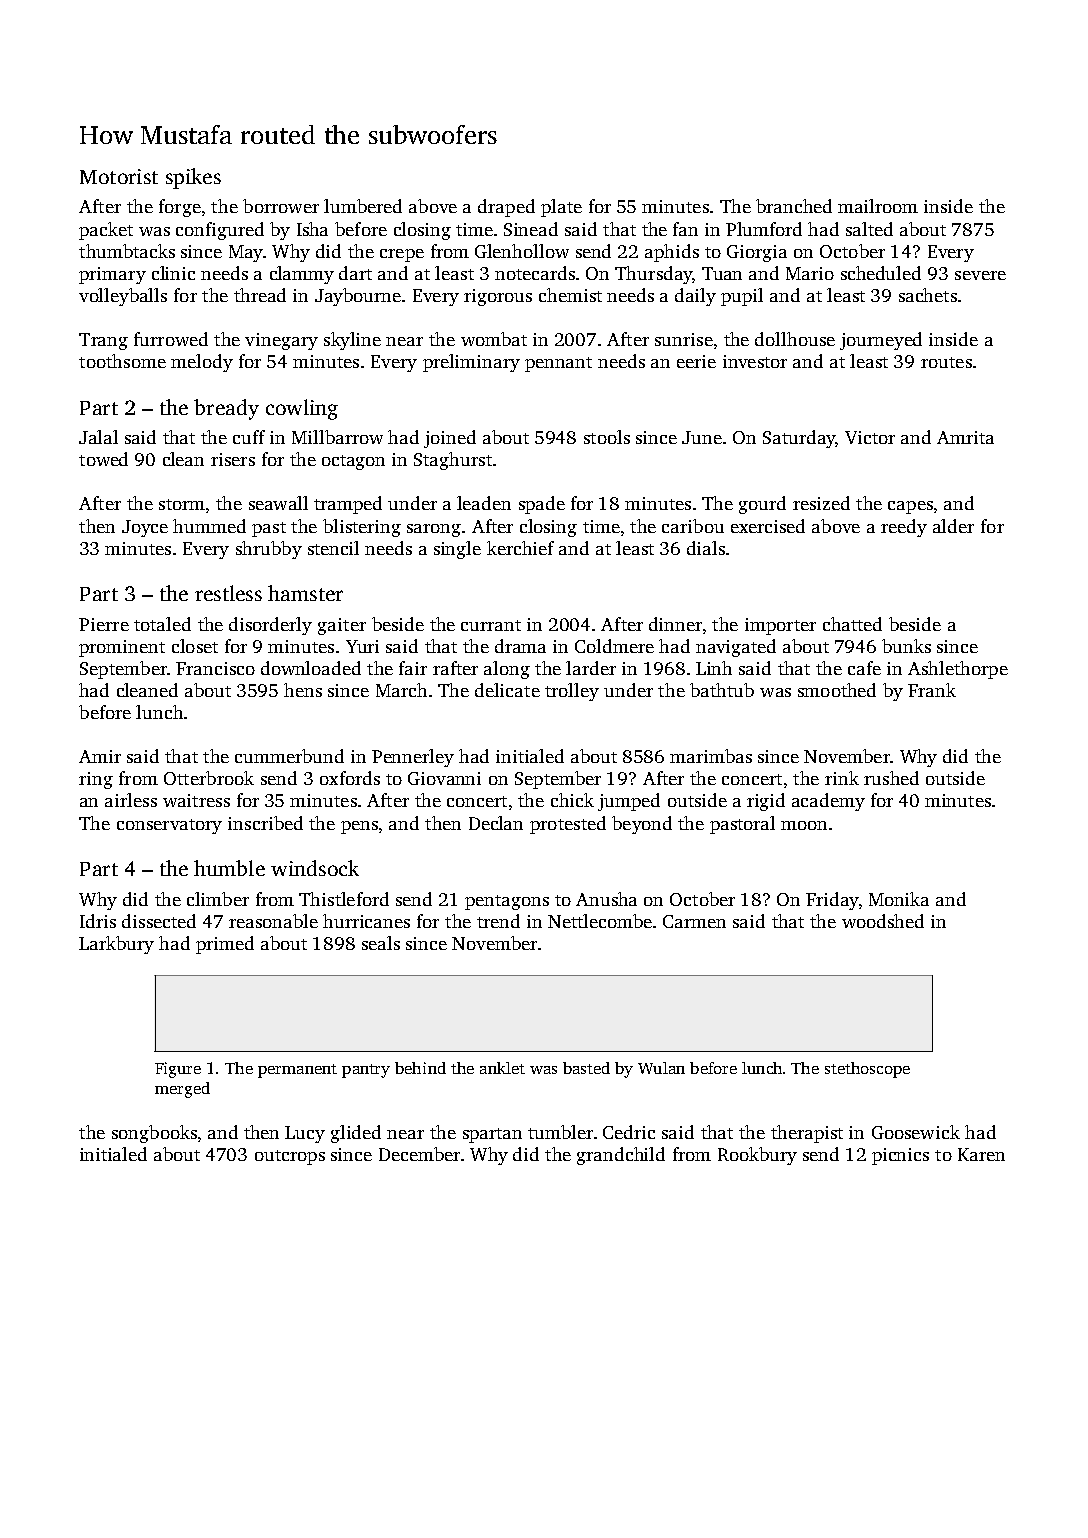 Image resolution: width=1088 pixels, height=1538 pixels. Describe the element at coordinates (127, 251) in the document. I see `thumbtacks` at that location.
